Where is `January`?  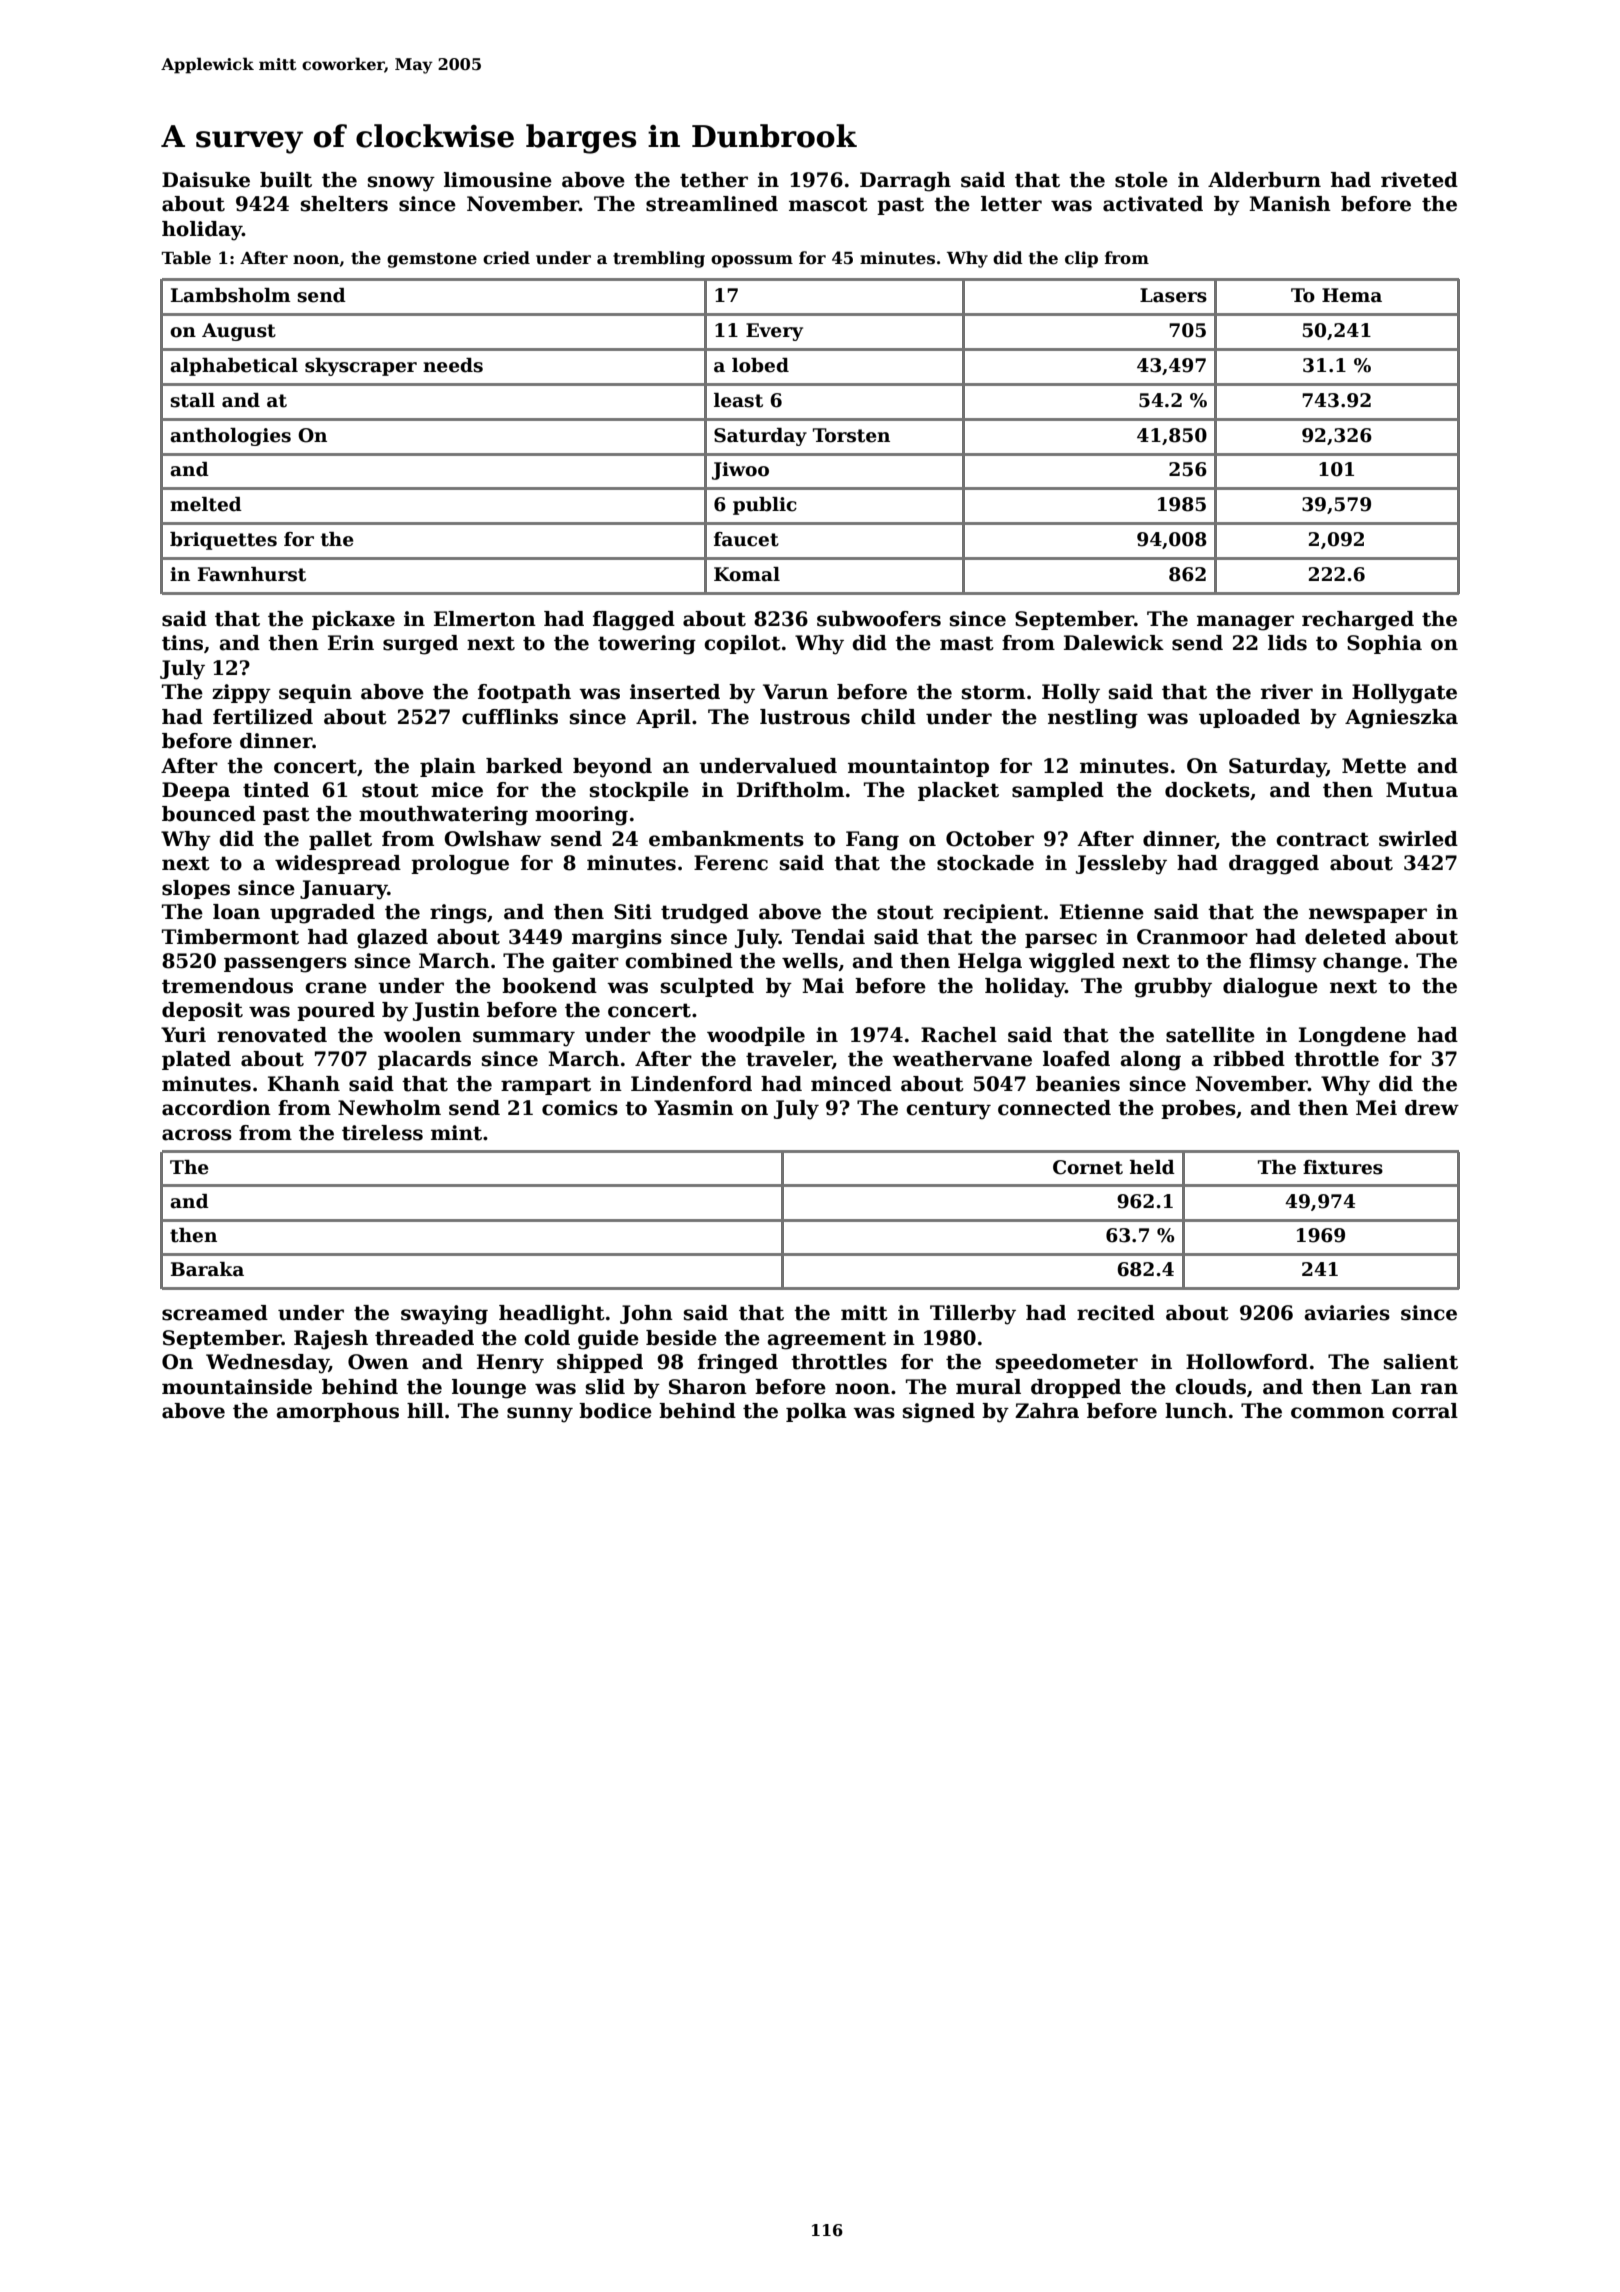
January is located at coordinates (344, 890).
